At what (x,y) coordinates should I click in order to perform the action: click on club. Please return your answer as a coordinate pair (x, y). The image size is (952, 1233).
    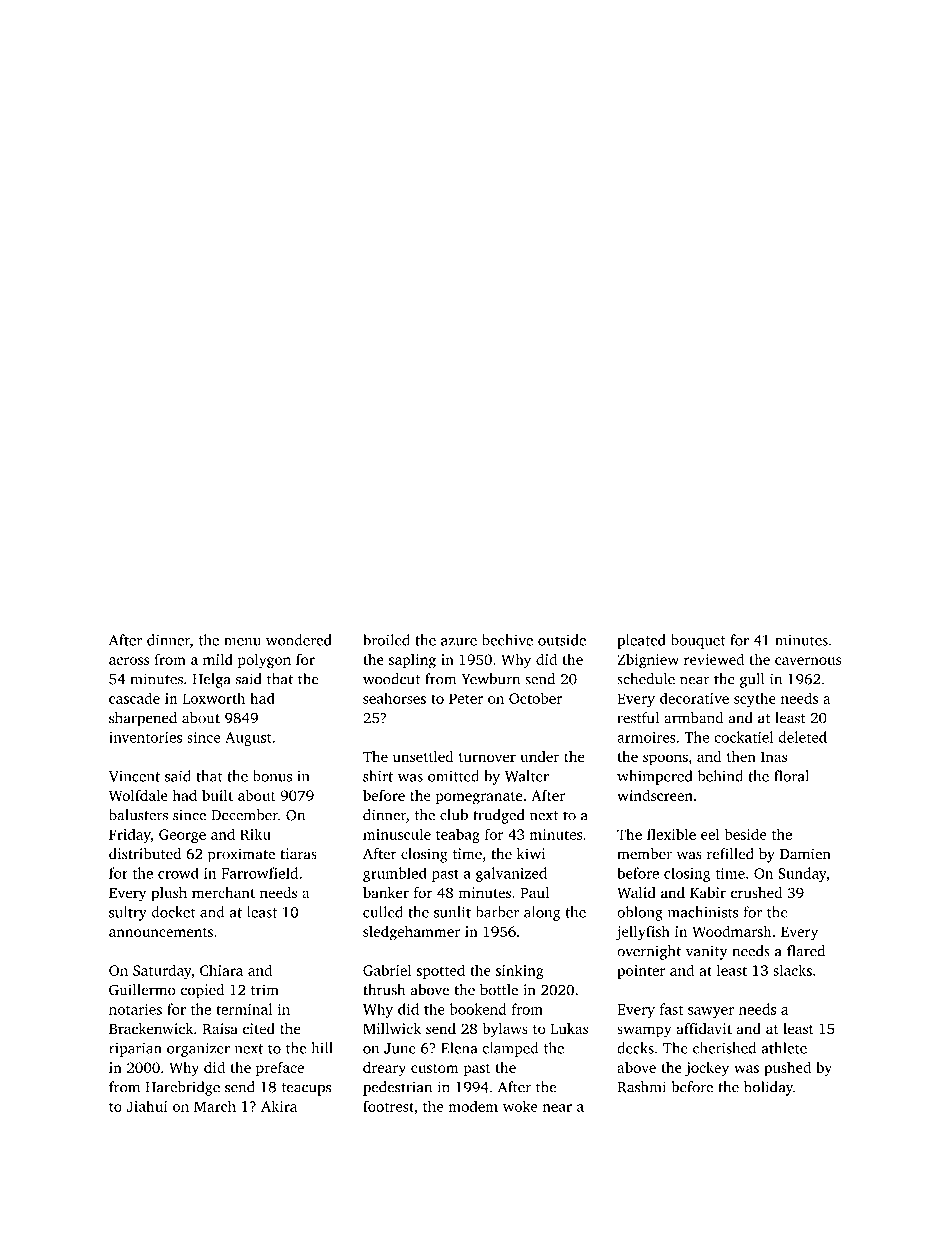
    Looking at the image, I should click on (454, 815).
